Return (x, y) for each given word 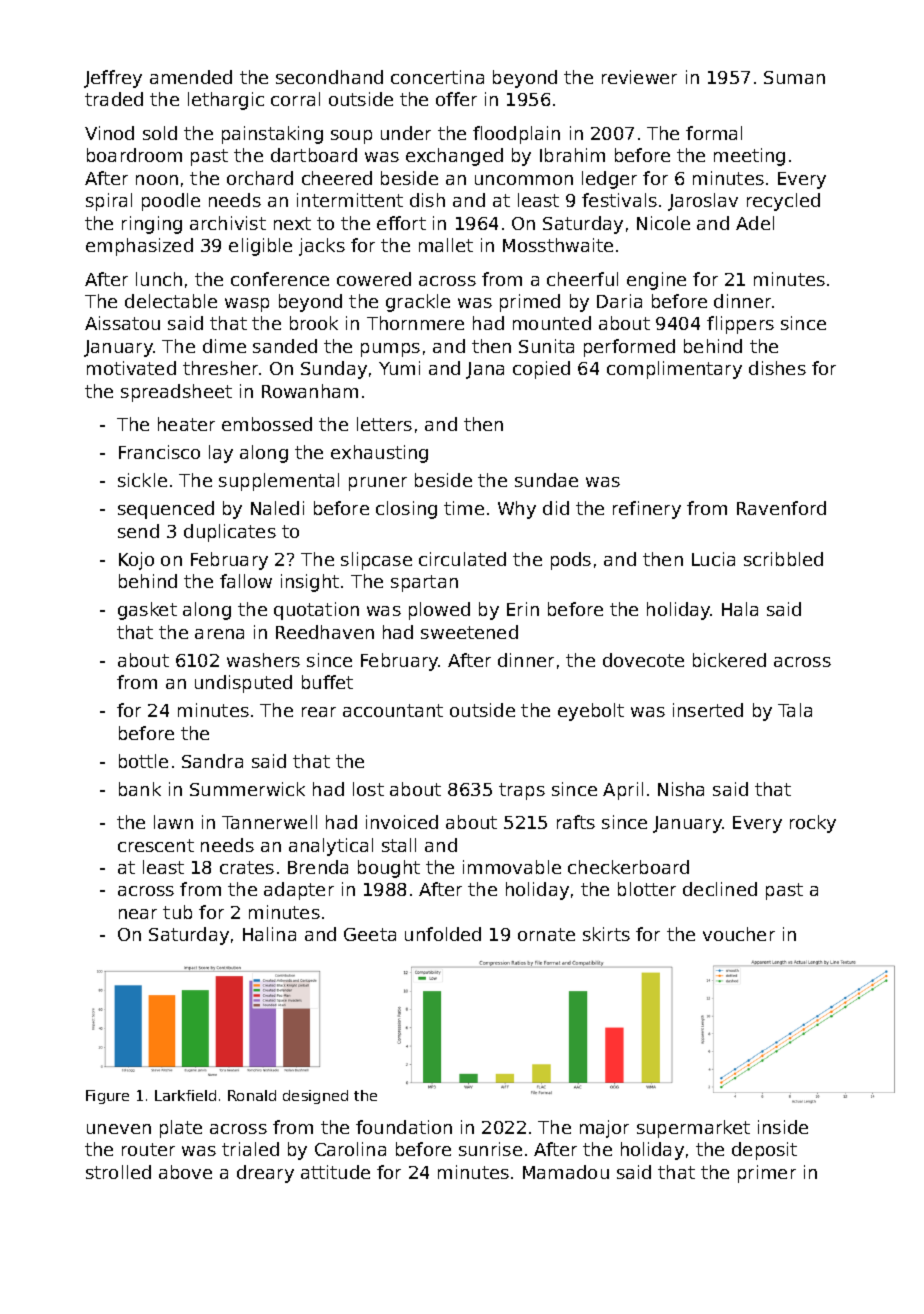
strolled (118, 1172)
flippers (740, 325)
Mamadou (566, 1172)
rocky (813, 824)
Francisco (159, 452)
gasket (147, 611)
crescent (156, 845)
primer (767, 1174)
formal (714, 133)
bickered (729, 660)
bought (389, 869)
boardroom (134, 155)
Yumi (399, 368)
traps (522, 791)
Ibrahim (572, 155)
